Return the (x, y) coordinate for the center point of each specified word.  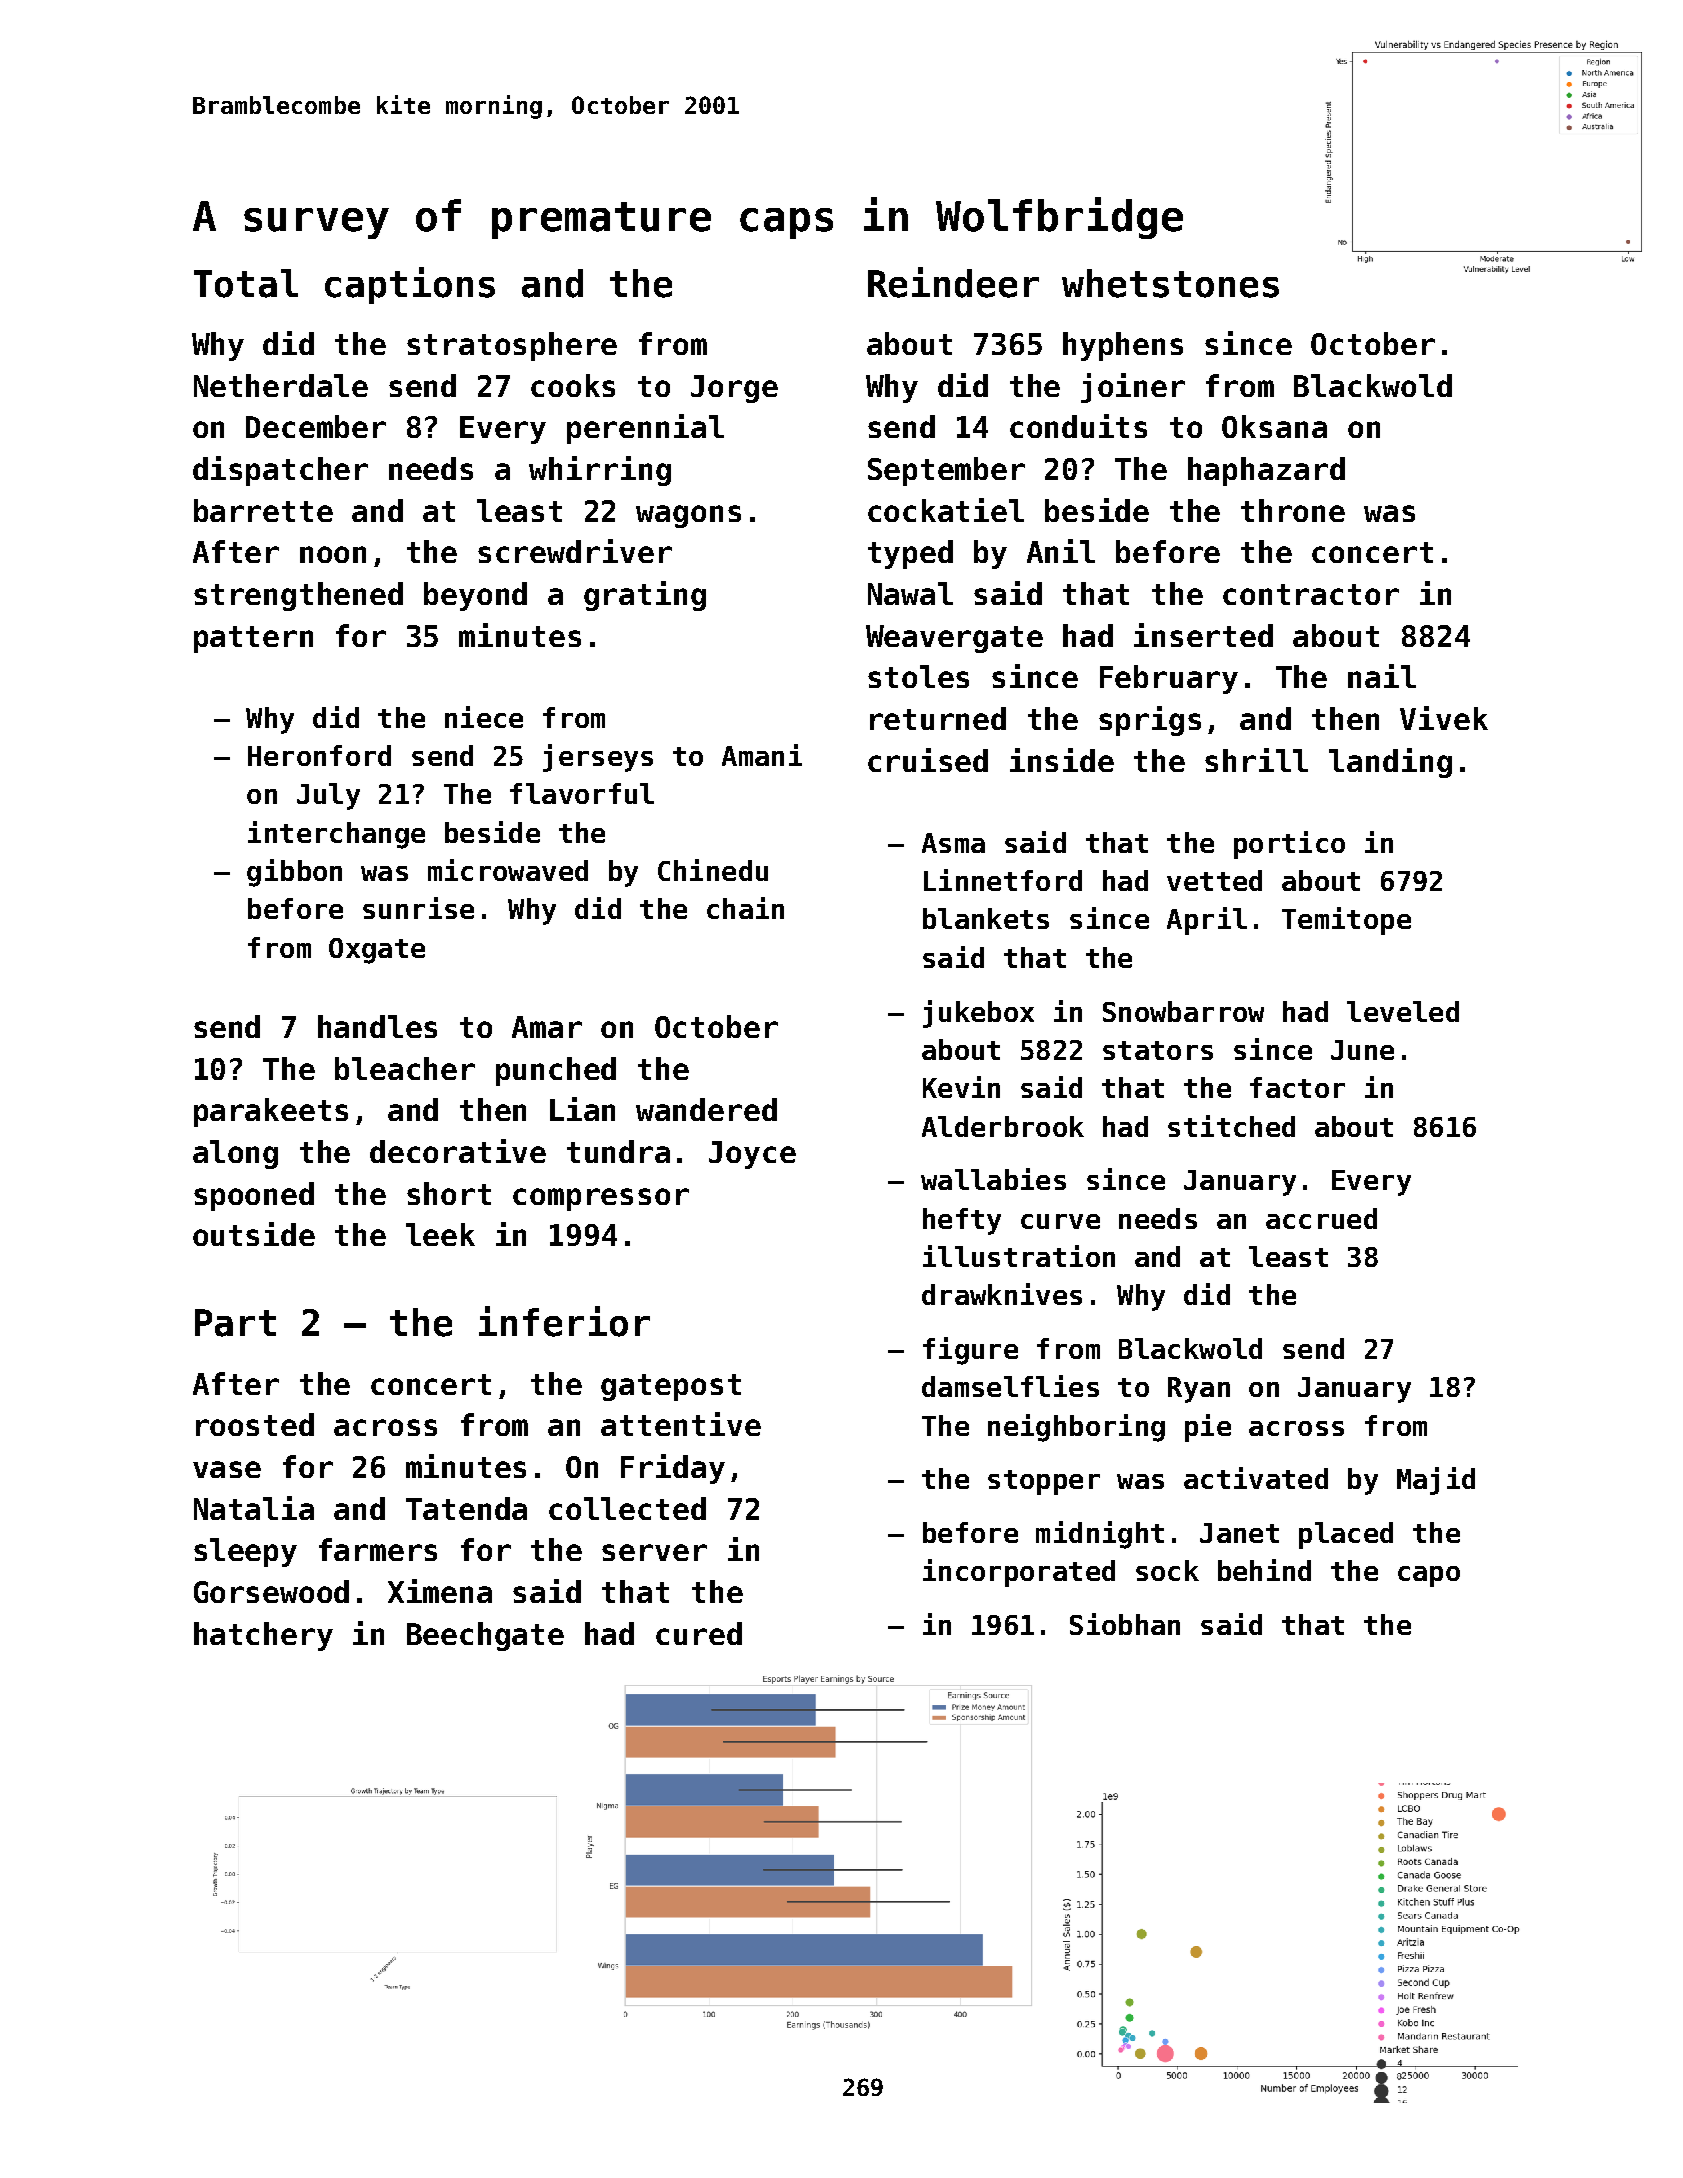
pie (1208, 1428)
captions (410, 285)
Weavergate (954, 639)
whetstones (1170, 283)
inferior (564, 1321)
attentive (681, 1424)
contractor (1311, 594)
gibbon (294, 873)
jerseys (598, 758)
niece (484, 717)
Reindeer (953, 282)
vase (227, 1469)
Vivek (1444, 718)
